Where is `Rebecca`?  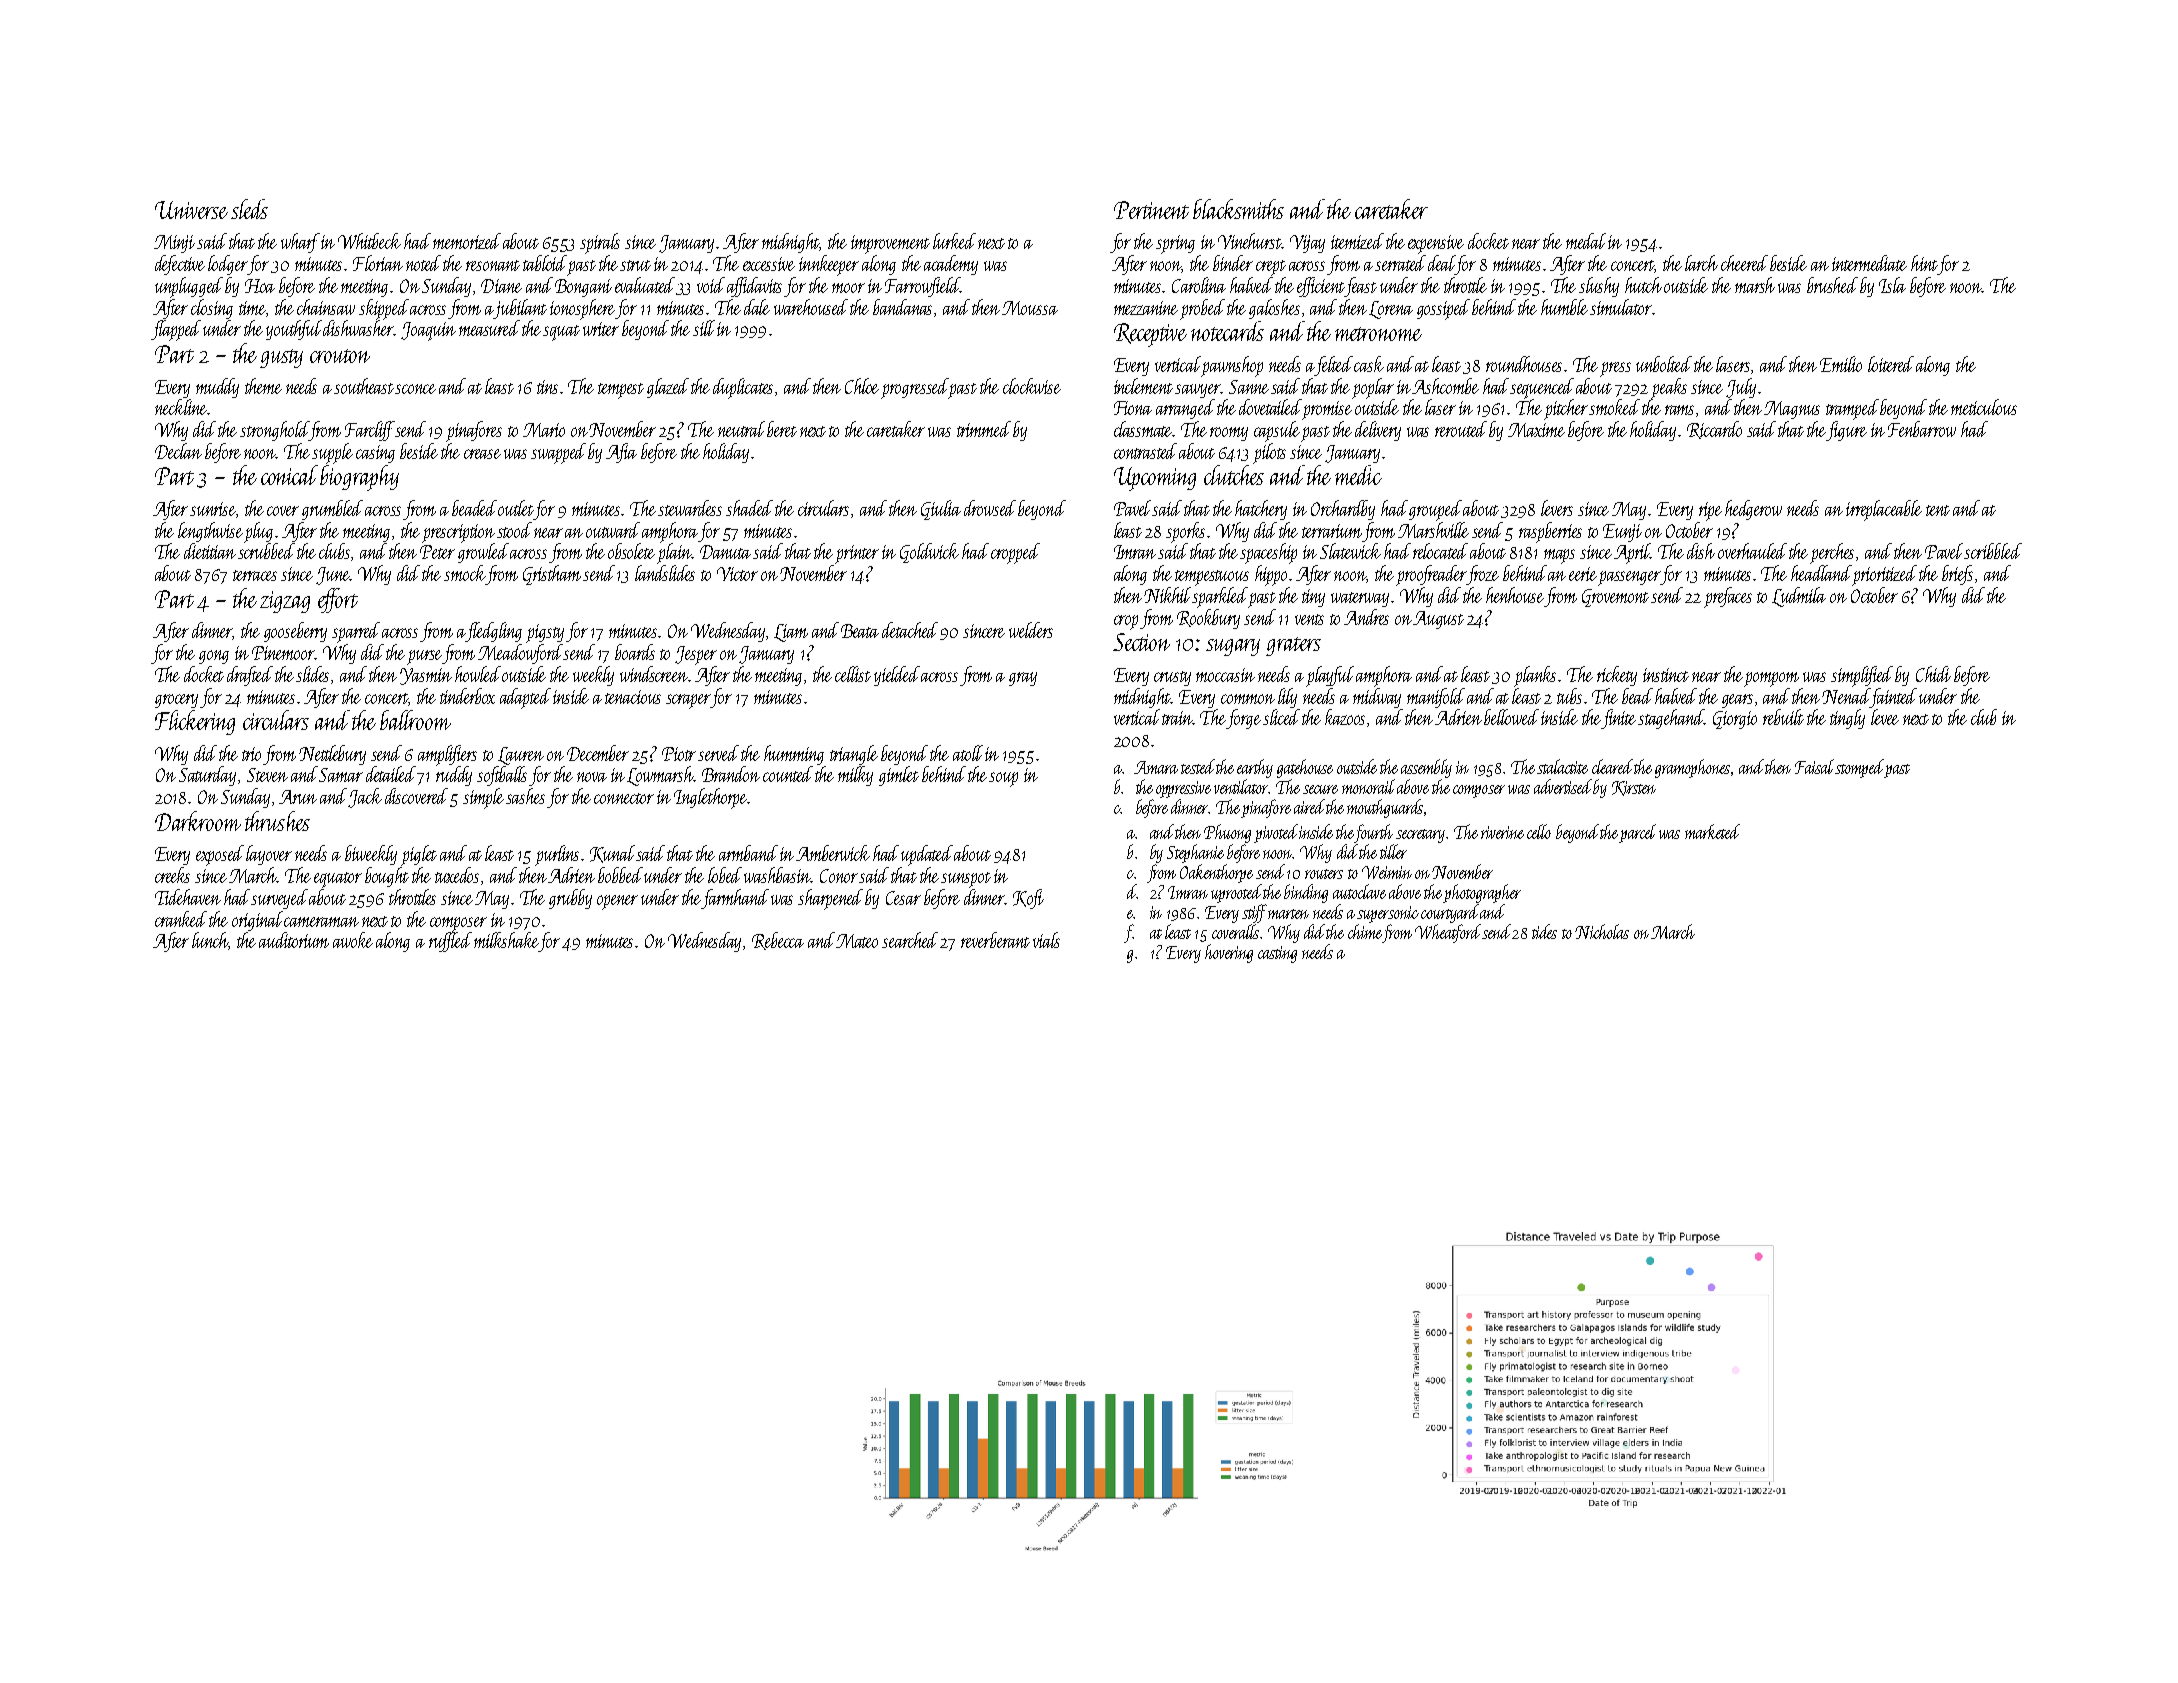
Rebecca is located at coordinates (778, 941).
